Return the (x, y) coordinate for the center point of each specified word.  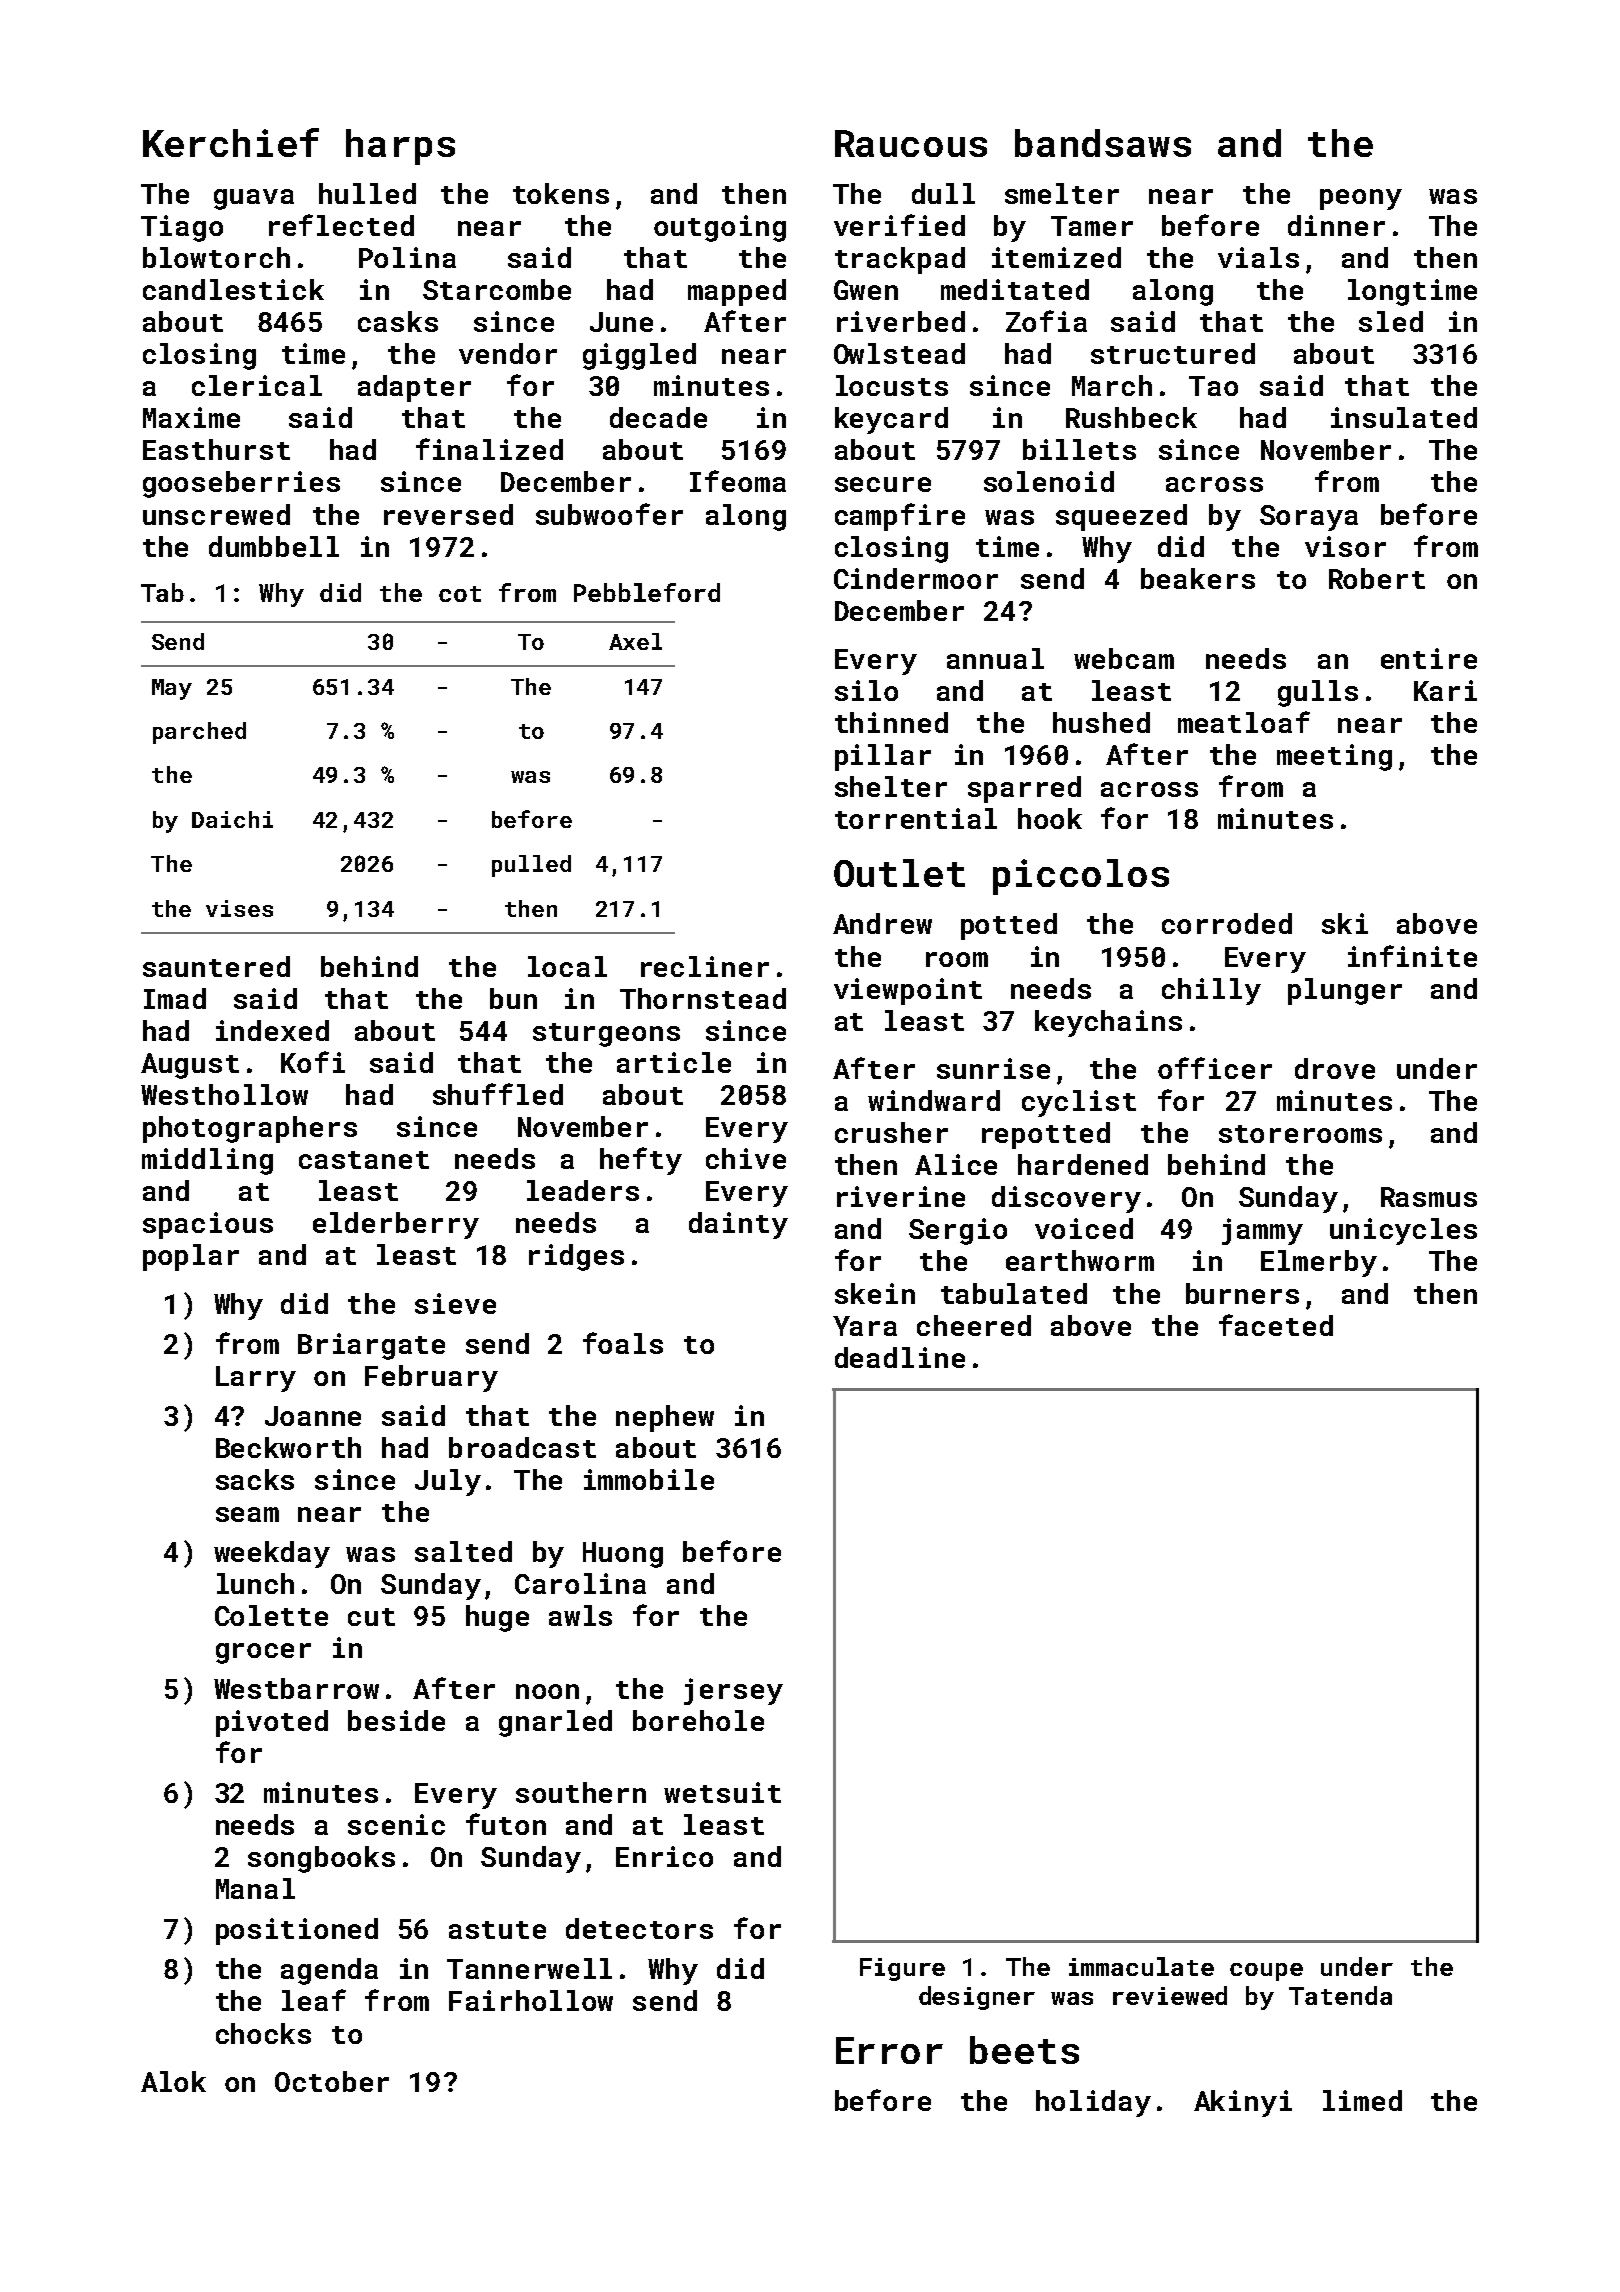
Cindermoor (916, 578)
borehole (698, 1720)
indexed (272, 1030)
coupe (1266, 1972)
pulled (531, 866)
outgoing (720, 228)
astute (497, 1930)
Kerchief (231, 142)
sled (1391, 321)
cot (460, 594)
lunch (255, 1583)
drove (1335, 1068)
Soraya (1309, 518)
